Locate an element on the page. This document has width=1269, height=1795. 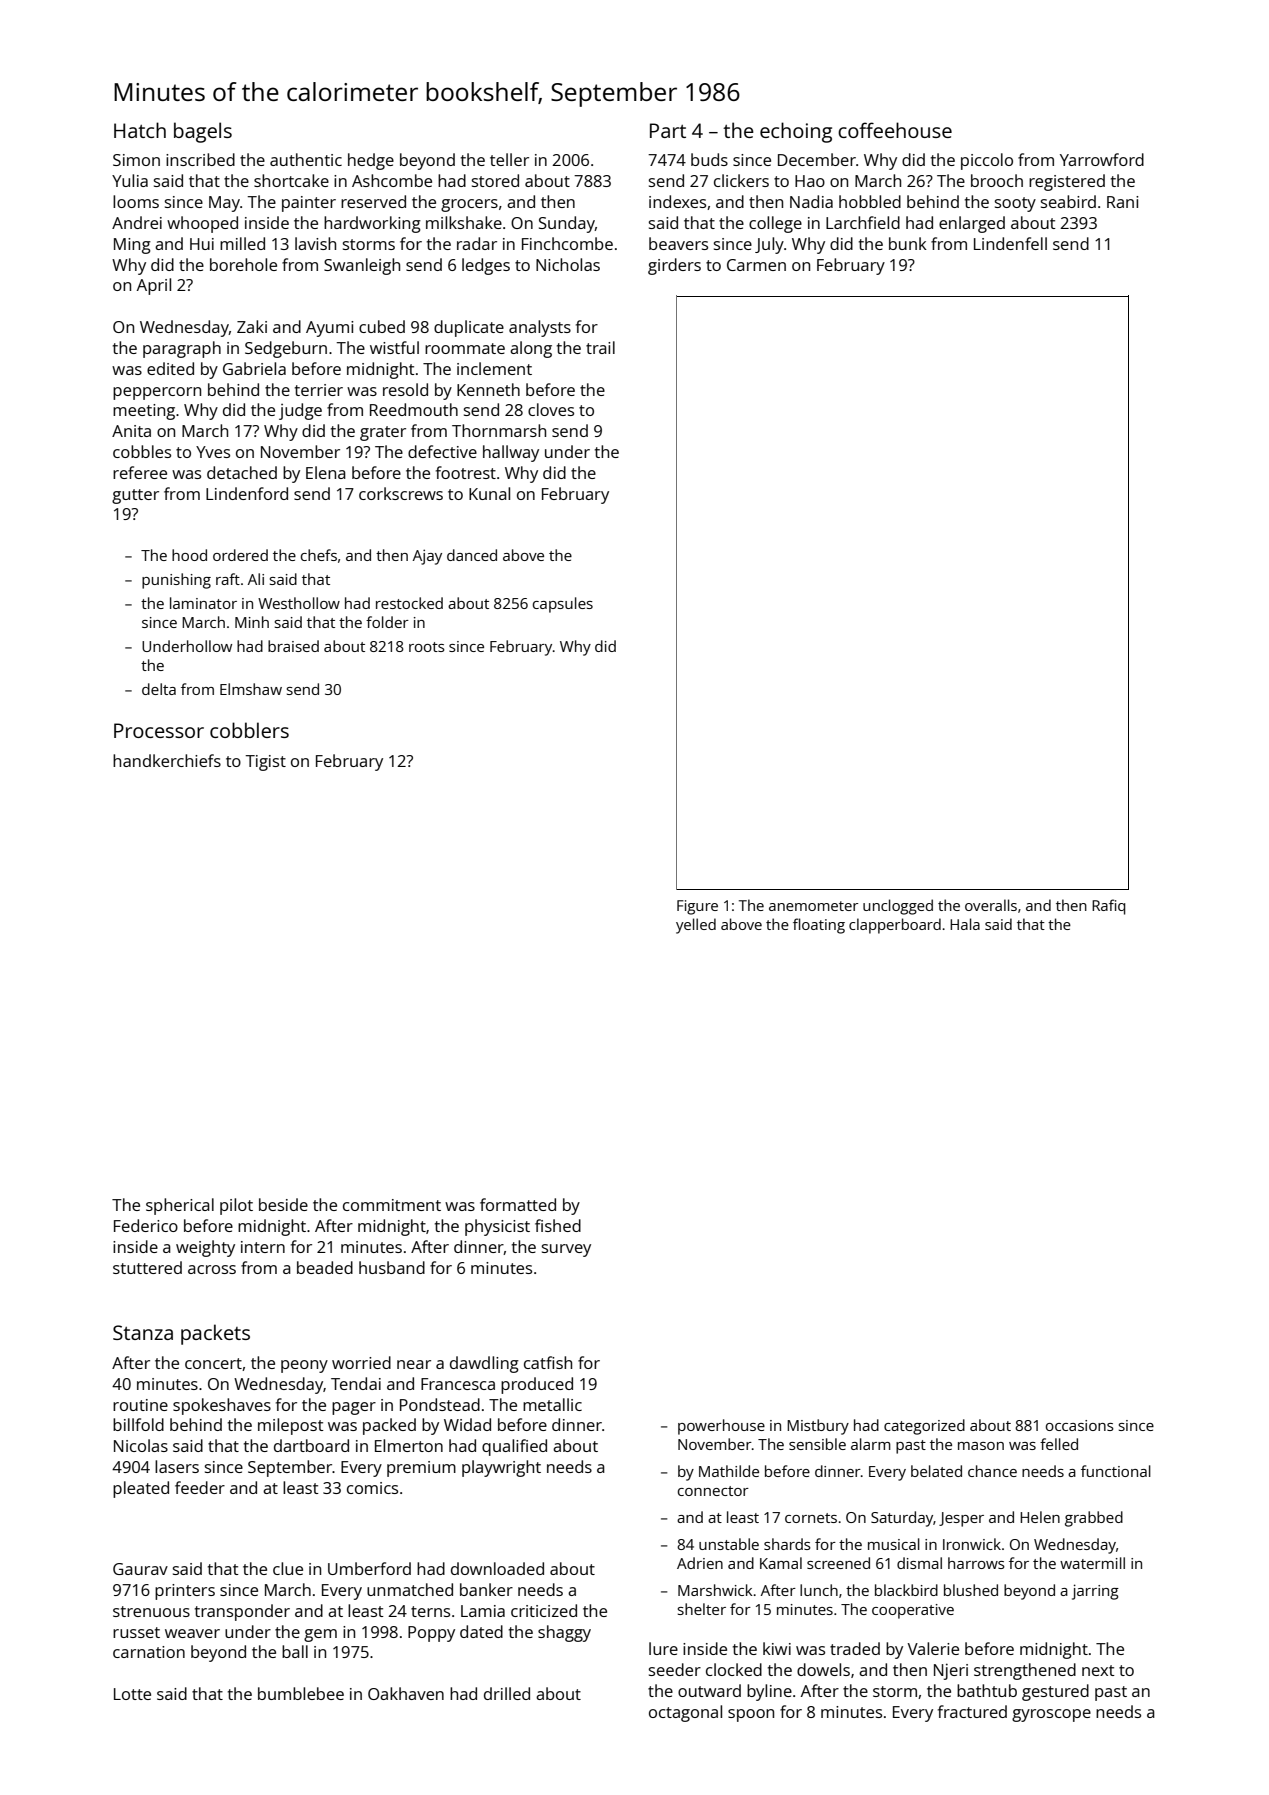
Lotte is located at coordinates (132, 1694).
